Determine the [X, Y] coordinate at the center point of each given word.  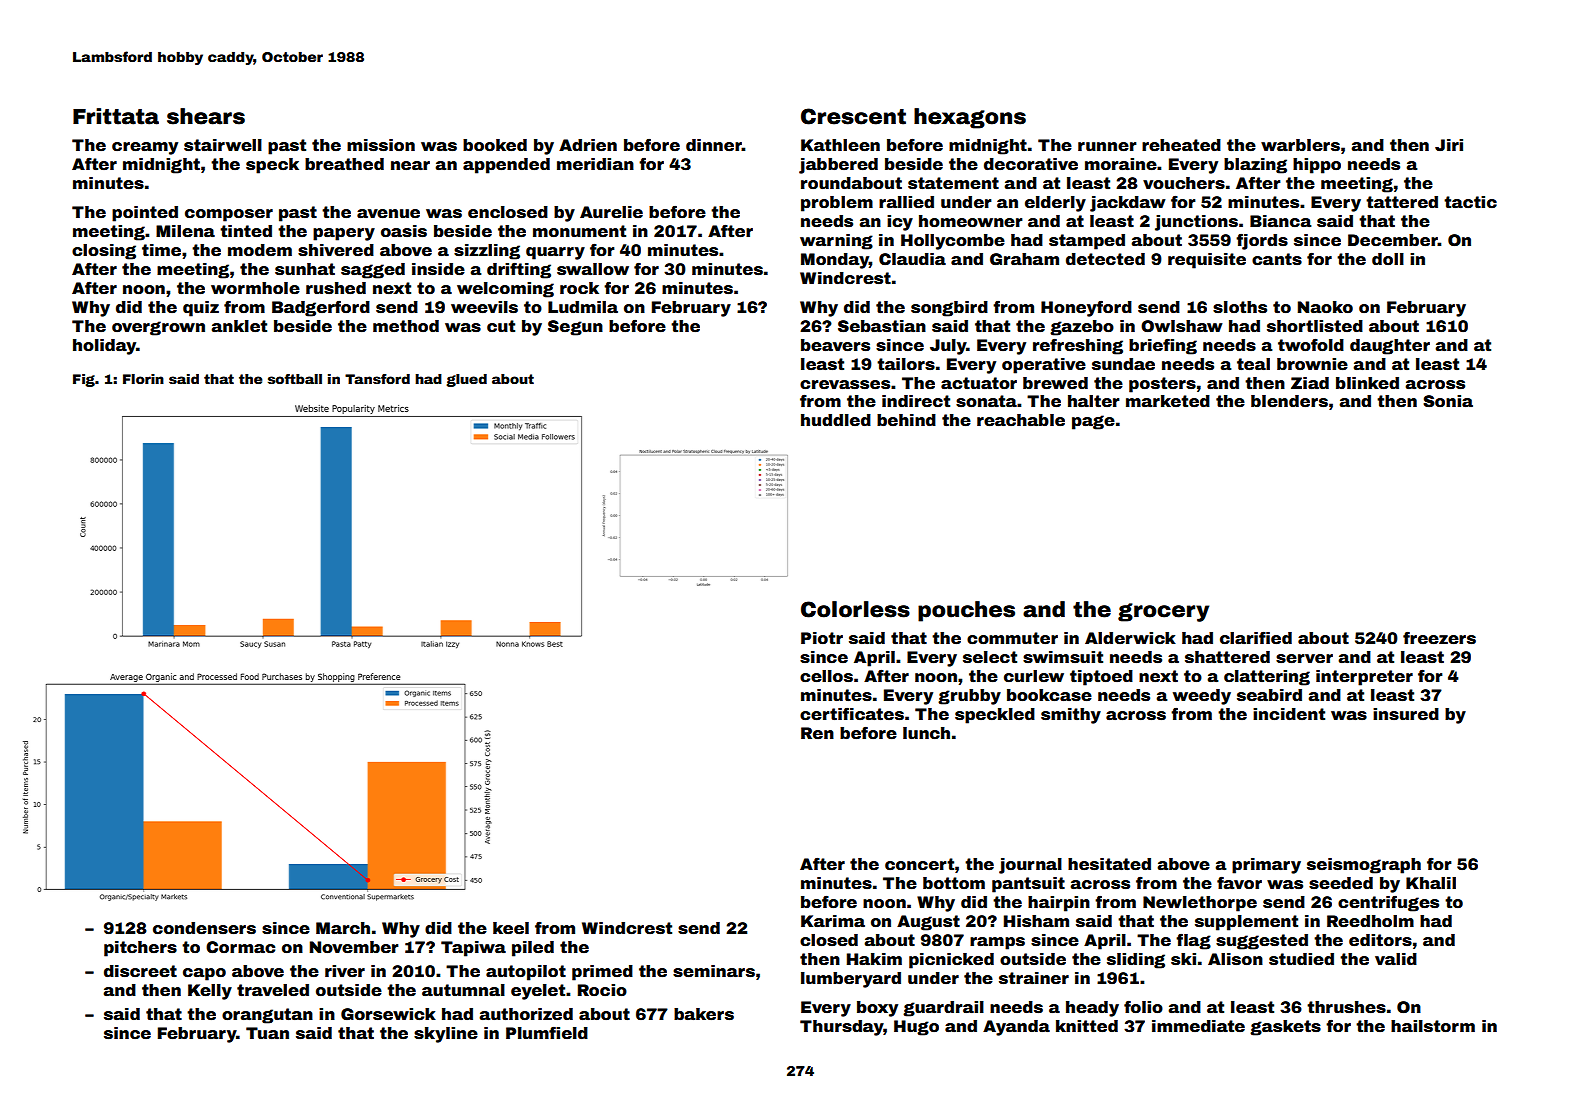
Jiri [1449, 145]
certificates [852, 714]
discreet [140, 971]
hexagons [970, 118]
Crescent [853, 116]
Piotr [822, 638]
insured [1406, 714]
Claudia [912, 259]
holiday [104, 347]
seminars [714, 971]
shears [206, 116]
